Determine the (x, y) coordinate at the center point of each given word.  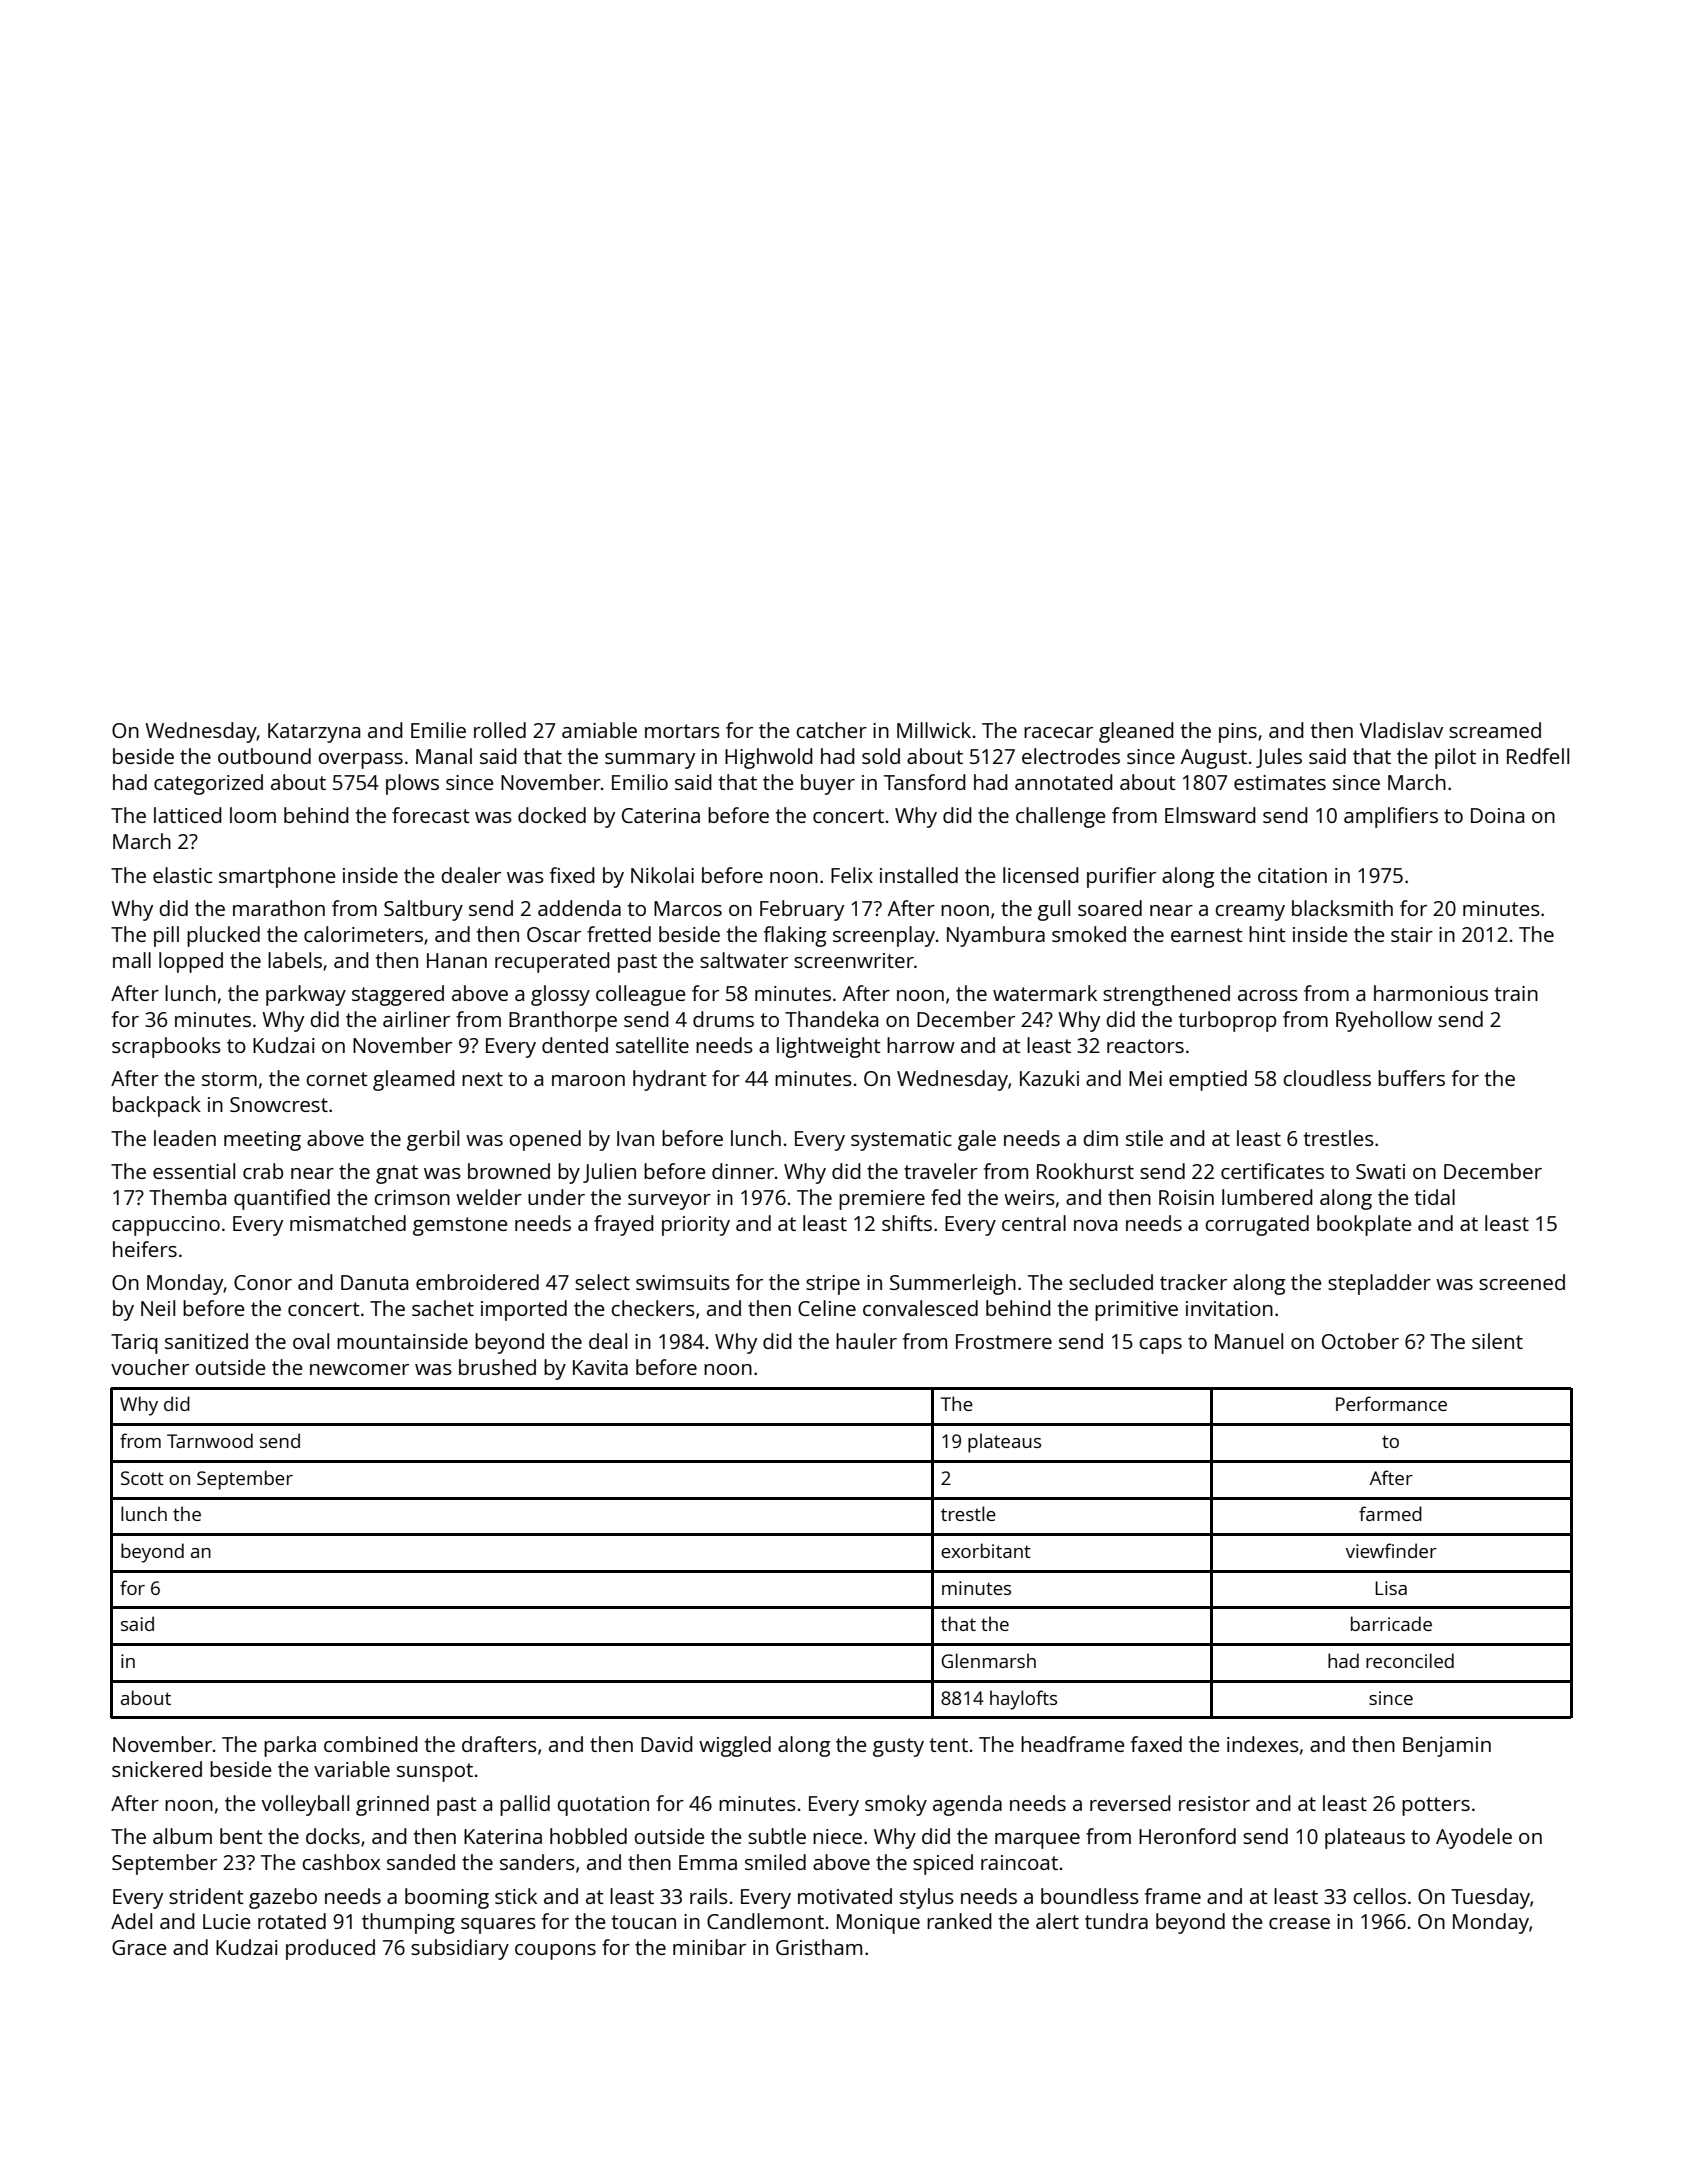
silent (1497, 1341)
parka (290, 1746)
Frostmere (1004, 1341)
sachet (443, 1308)
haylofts (1023, 1700)
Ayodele (1474, 1838)
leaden (185, 1138)
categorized (208, 784)
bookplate (1364, 1225)
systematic (901, 1141)
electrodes (1071, 756)
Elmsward (1210, 815)
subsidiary (460, 1949)
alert (1057, 1921)
